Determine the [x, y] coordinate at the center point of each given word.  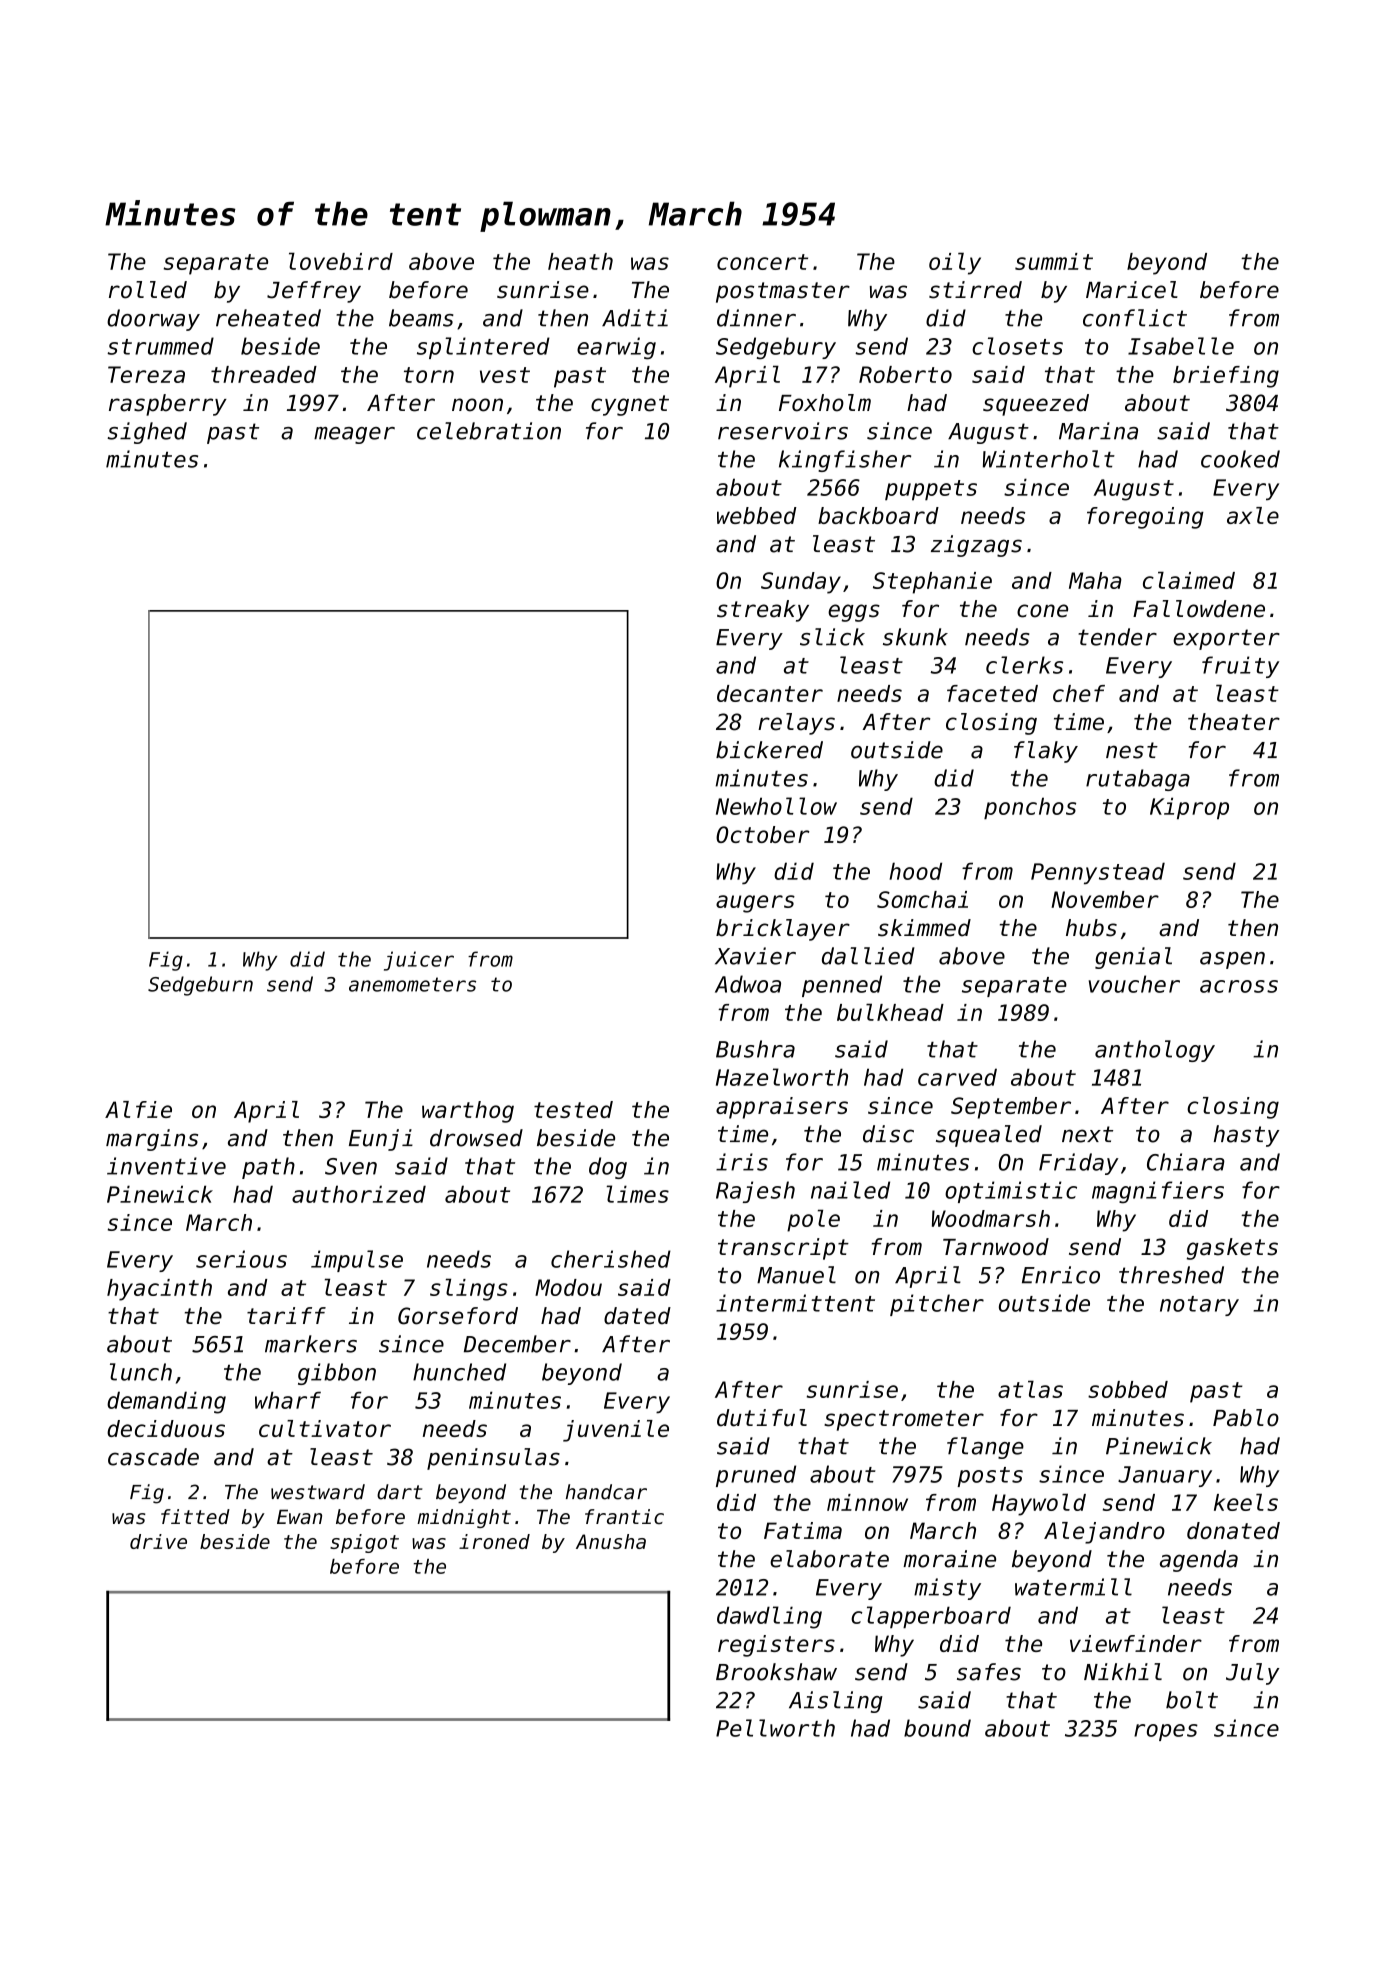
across [1239, 986]
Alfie [138, 1109]
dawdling [769, 1617]
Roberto [905, 374]
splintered [483, 348]
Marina [1098, 431]
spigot [364, 1543]
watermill [1073, 1587]
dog [608, 1168]
